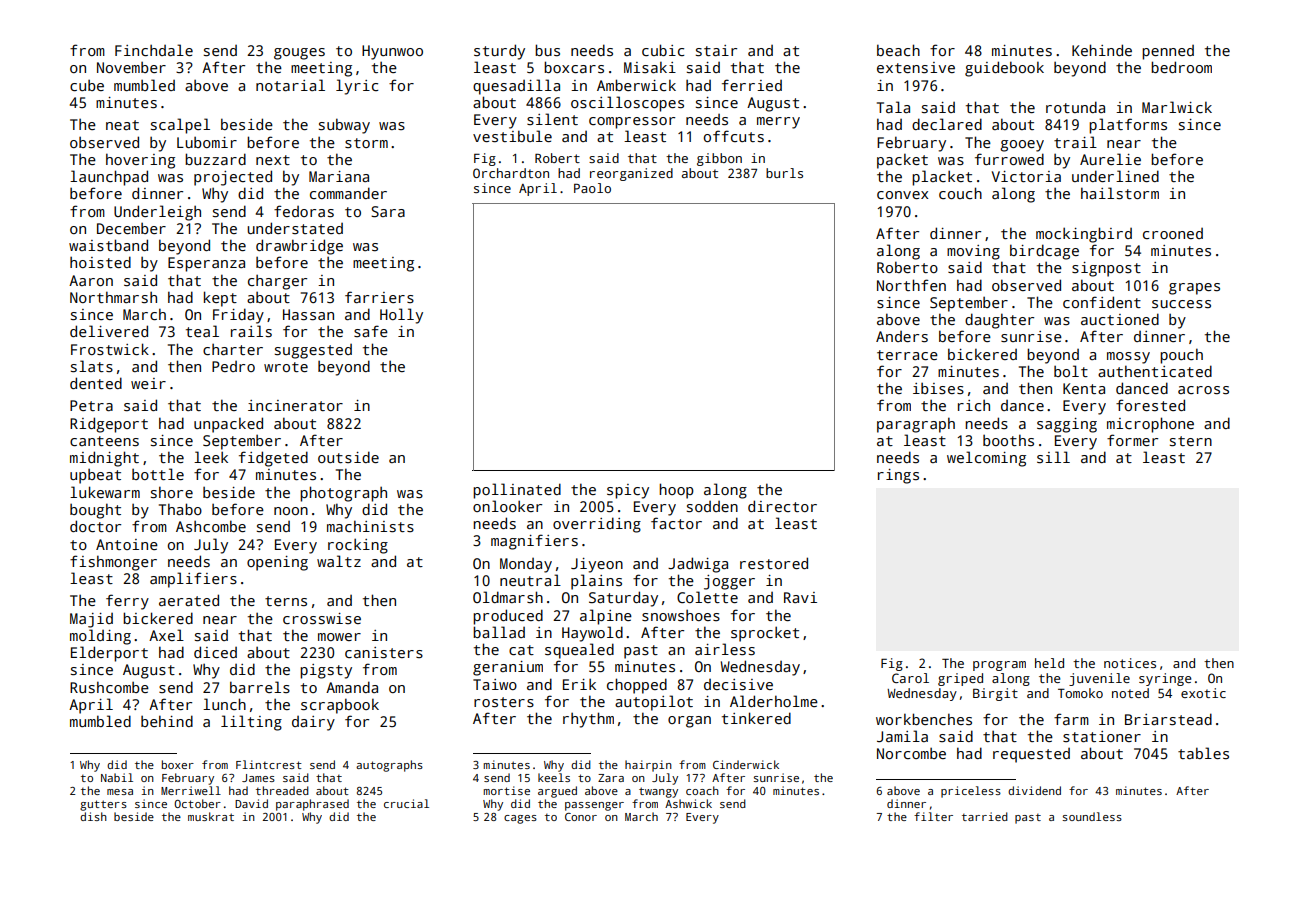 This image has height=924, width=1308. What do you see at coordinates (628, 491) in the image?
I see `spicy` at bounding box center [628, 491].
